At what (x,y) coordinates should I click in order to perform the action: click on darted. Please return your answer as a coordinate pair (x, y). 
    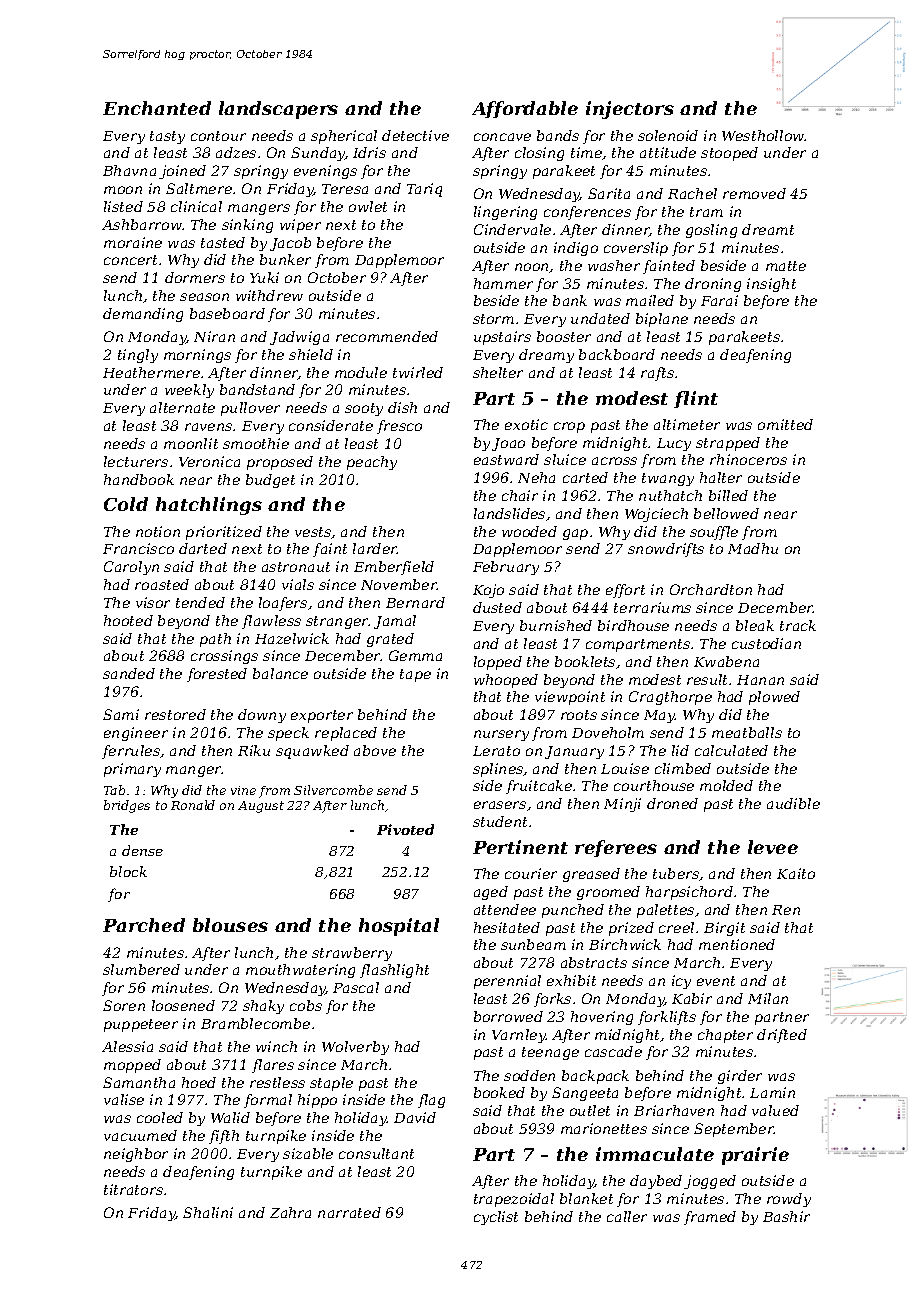
    Looking at the image, I should click on (203, 548).
